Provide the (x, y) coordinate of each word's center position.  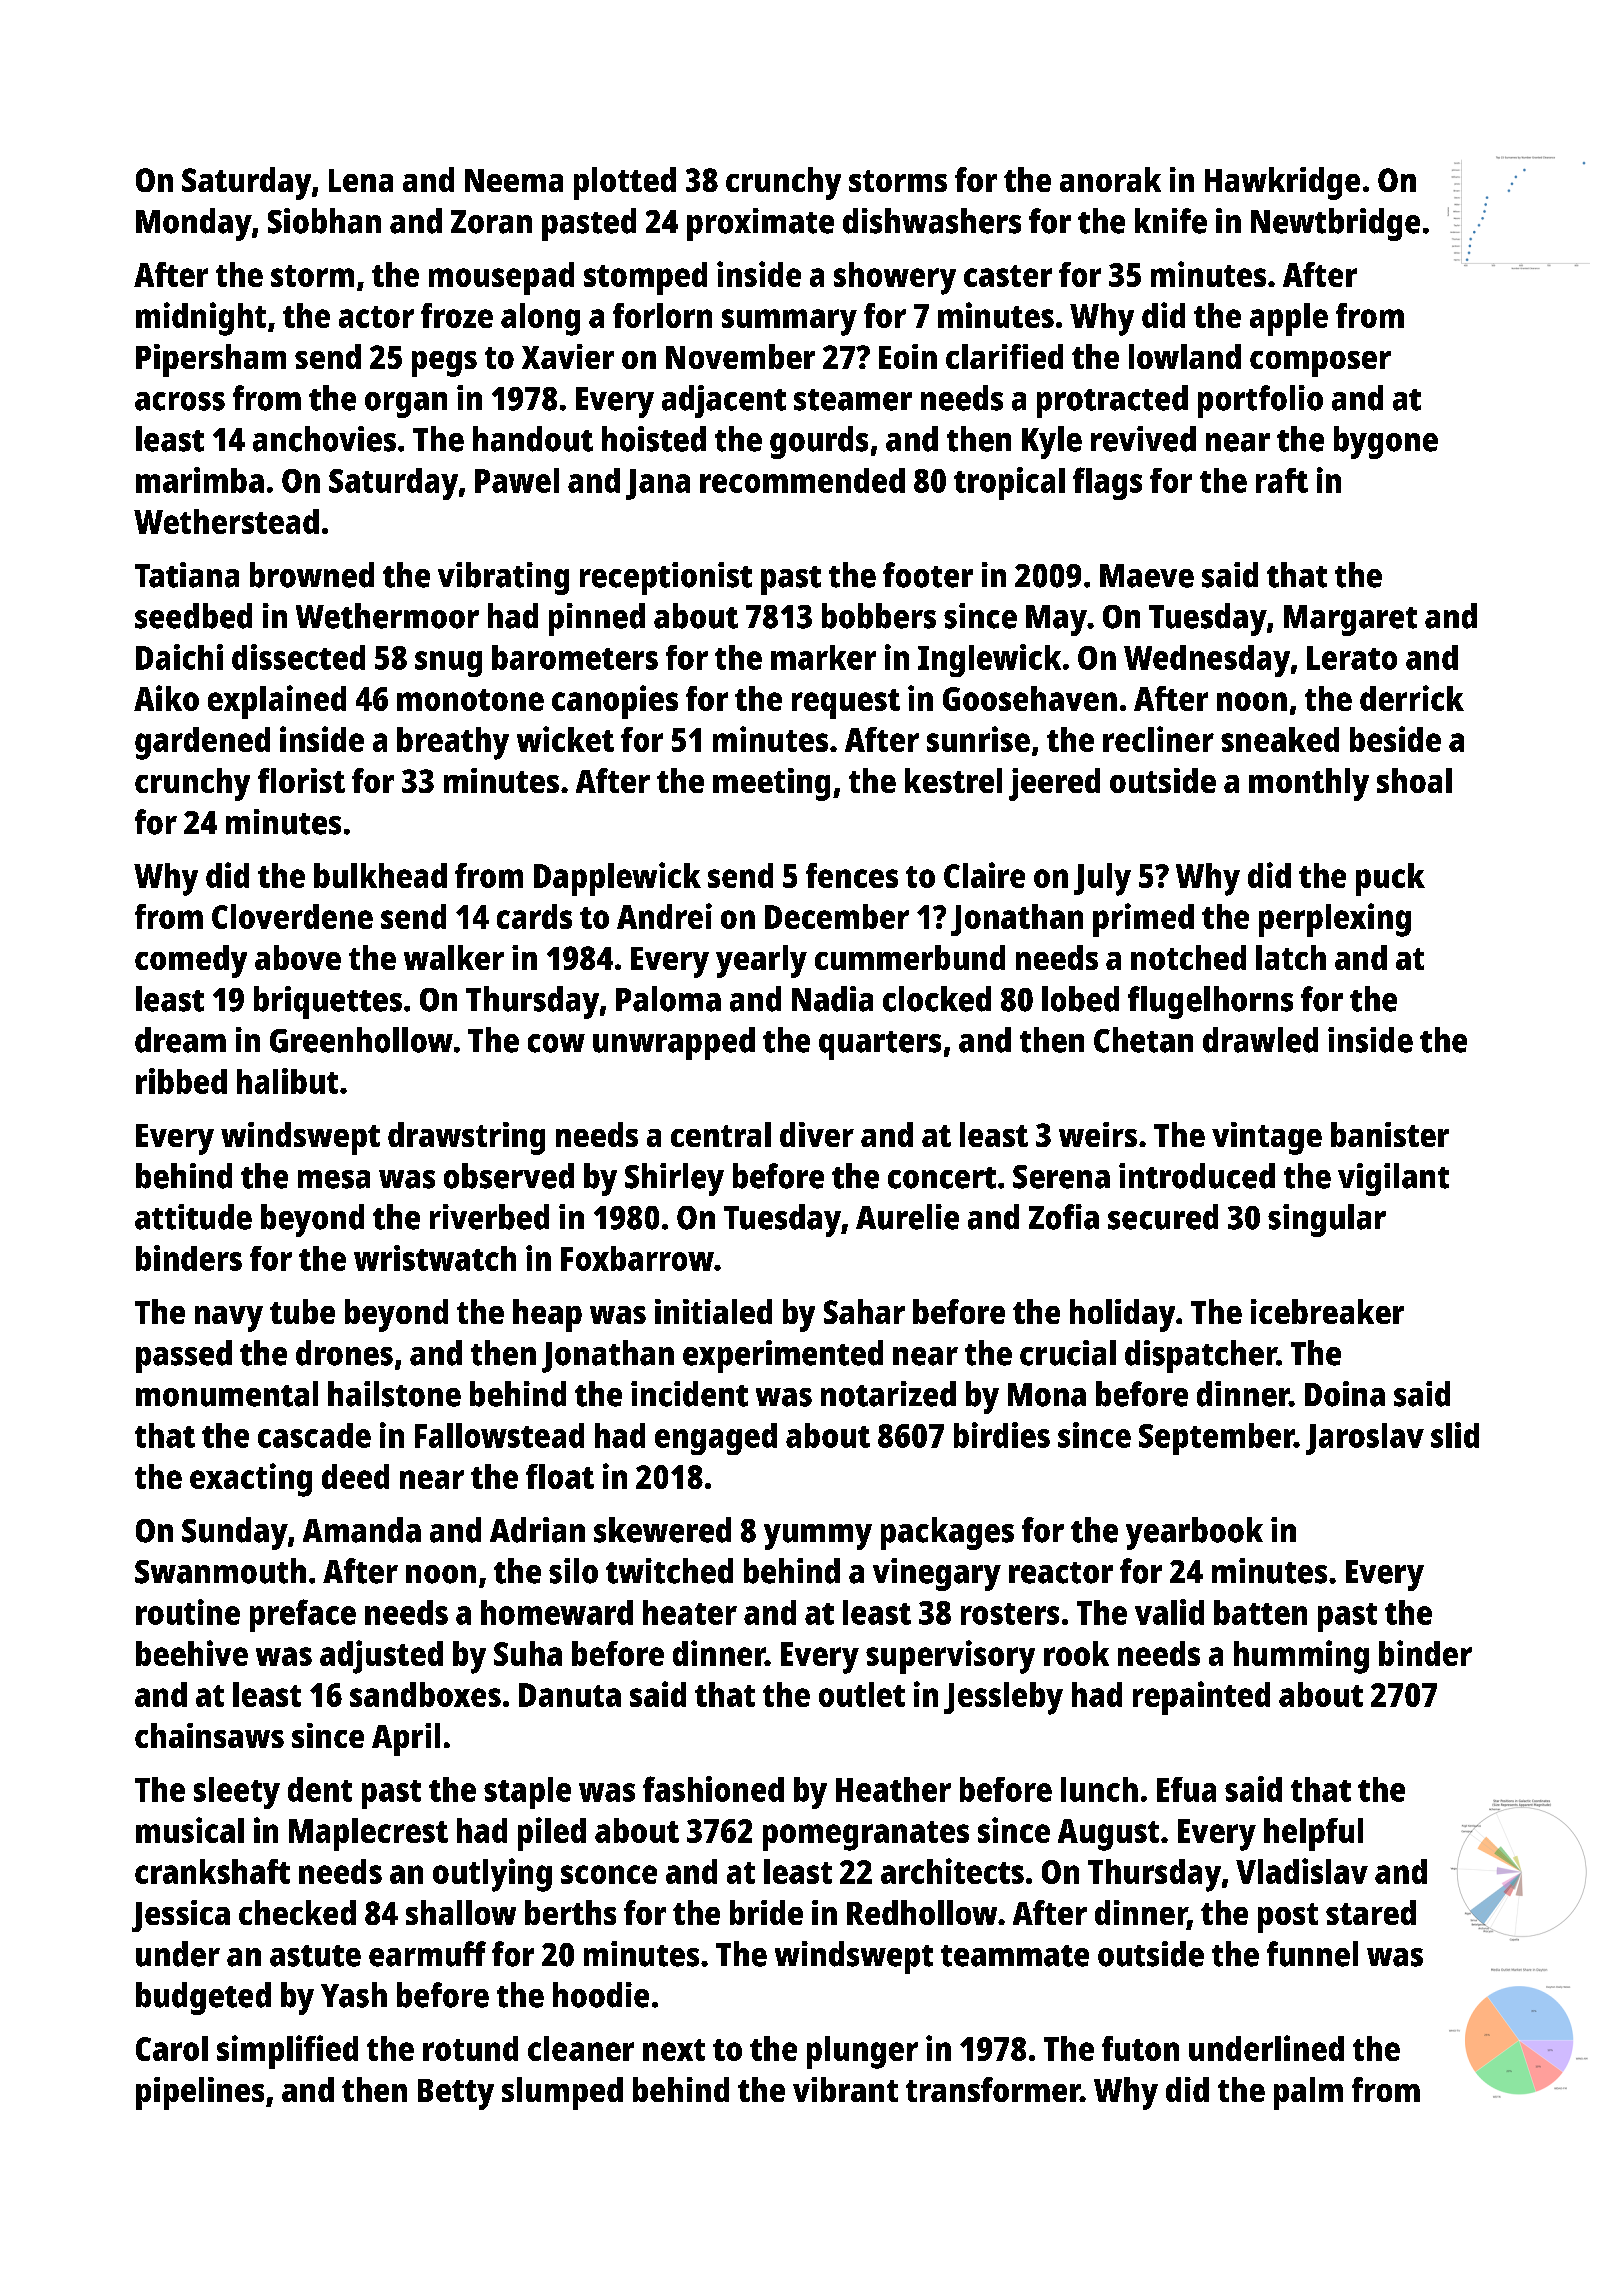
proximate (760, 224)
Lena (361, 180)
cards (534, 916)
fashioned (713, 1789)
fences (852, 875)
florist (301, 780)
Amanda (362, 1530)
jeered (1054, 784)
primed (1143, 920)
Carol (172, 2048)
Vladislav (1302, 1871)
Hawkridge (1282, 183)
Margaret (1350, 620)
